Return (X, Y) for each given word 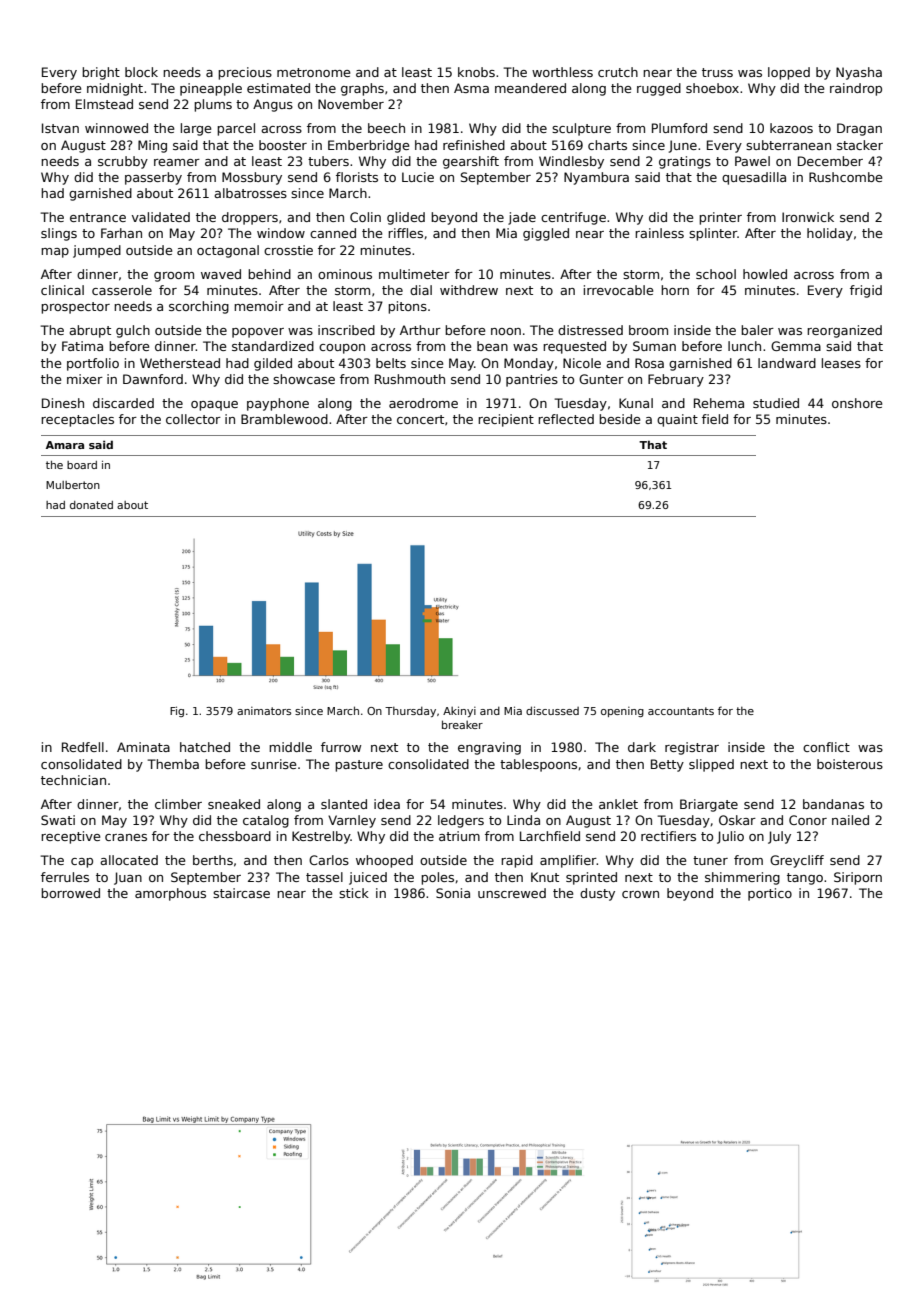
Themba (173, 764)
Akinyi (459, 711)
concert (420, 419)
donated (91, 505)
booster (283, 145)
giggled (546, 234)
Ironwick (808, 217)
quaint (677, 420)
